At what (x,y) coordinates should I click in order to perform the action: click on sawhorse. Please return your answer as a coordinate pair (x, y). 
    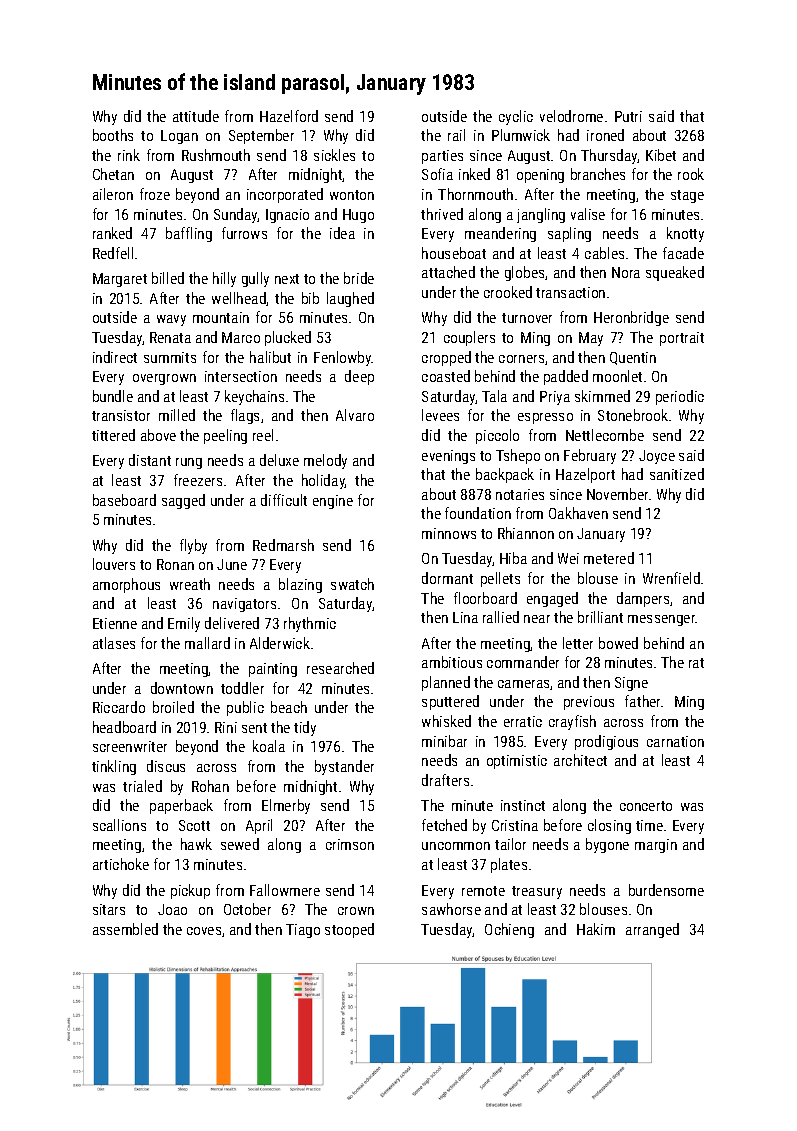
    Looking at the image, I should click on (451, 909).
